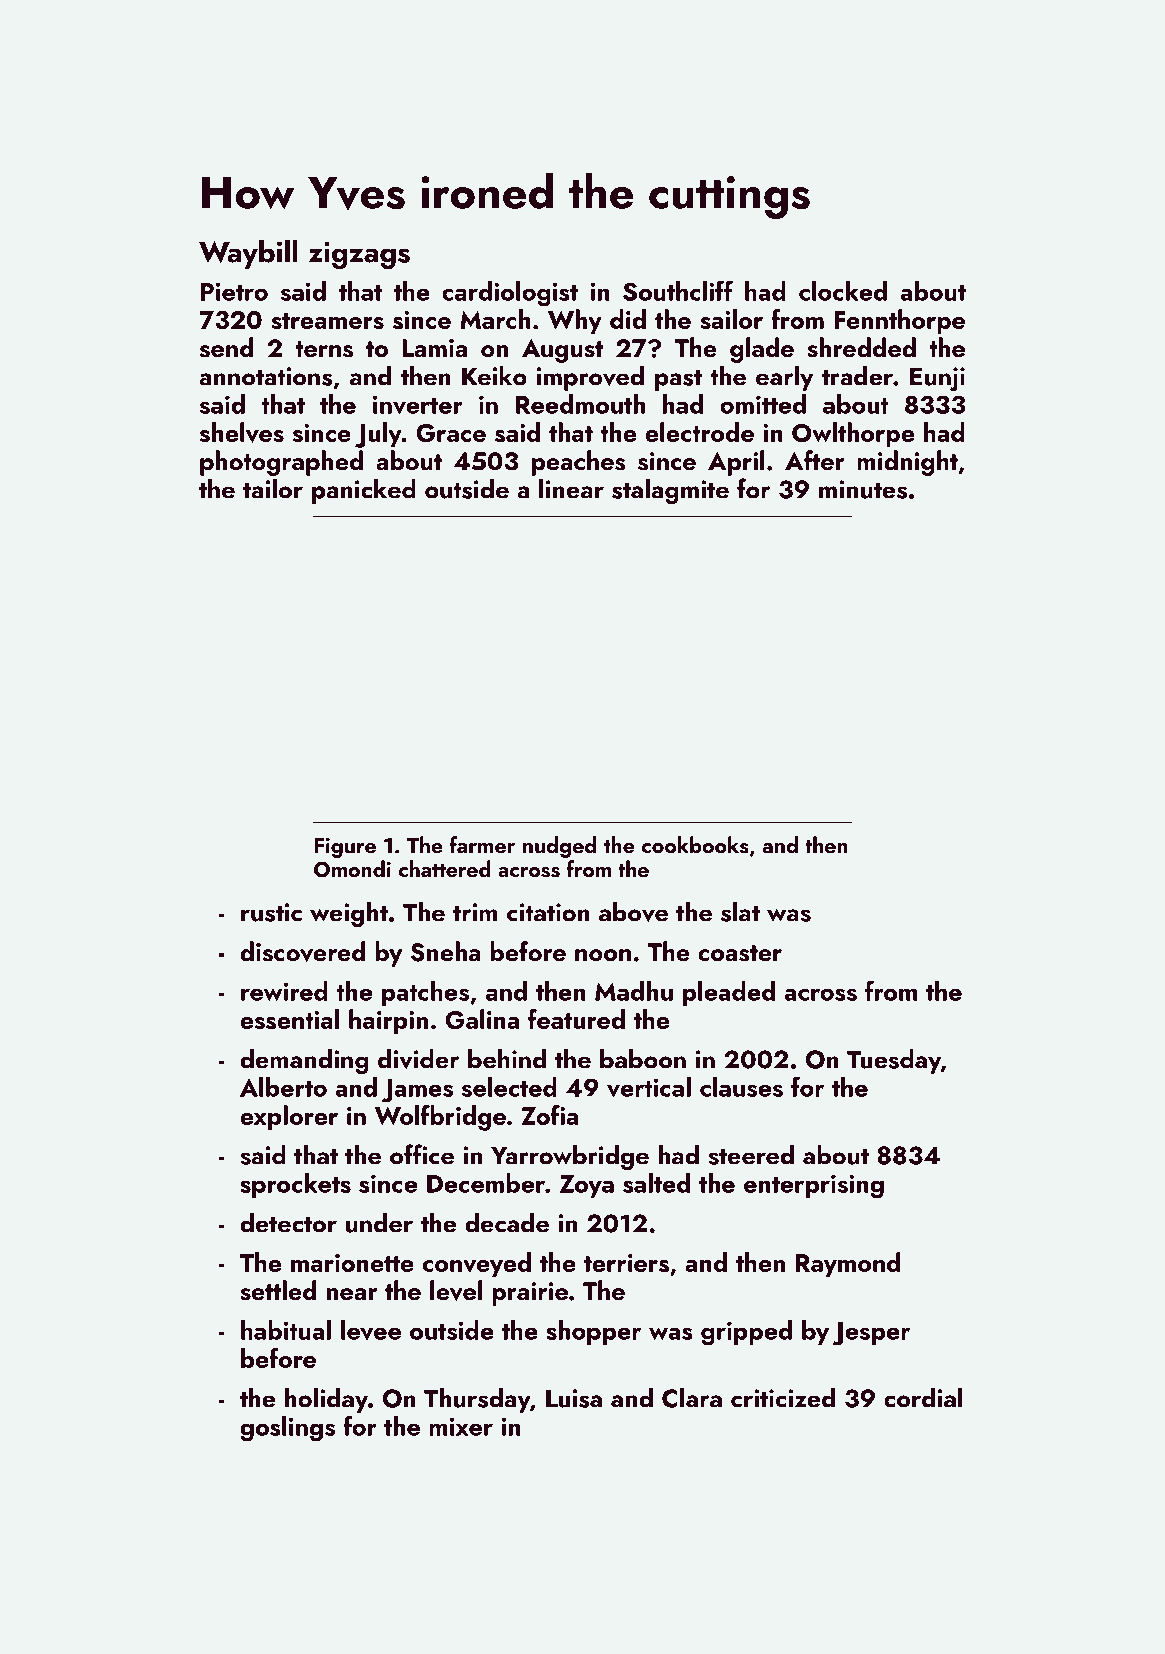 Image resolution: width=1165 pixels, height=1654 pixels. I want to click on tailor, so click(273, 489).
